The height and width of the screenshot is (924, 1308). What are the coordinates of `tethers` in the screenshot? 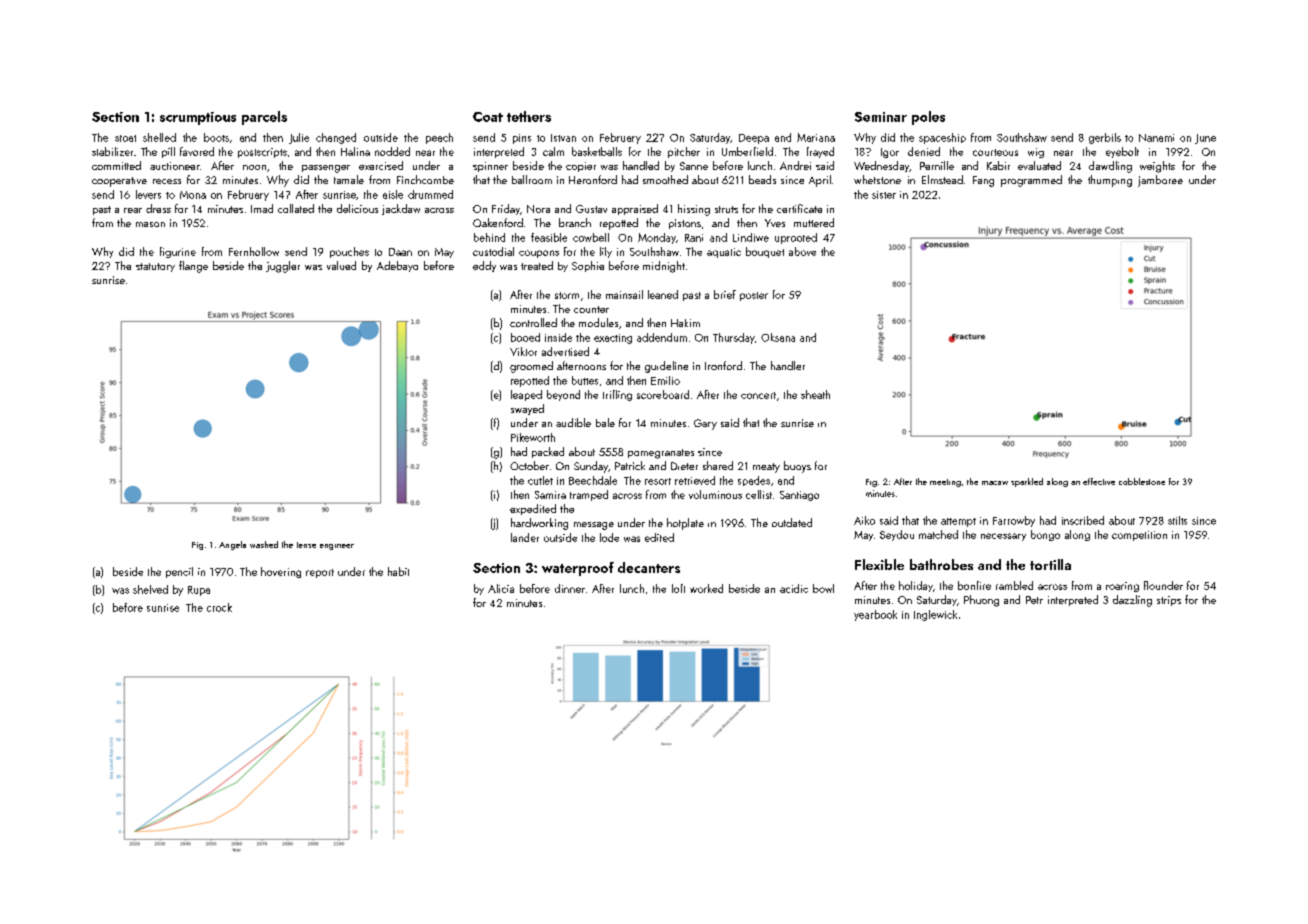 It's located at (529, 116).
